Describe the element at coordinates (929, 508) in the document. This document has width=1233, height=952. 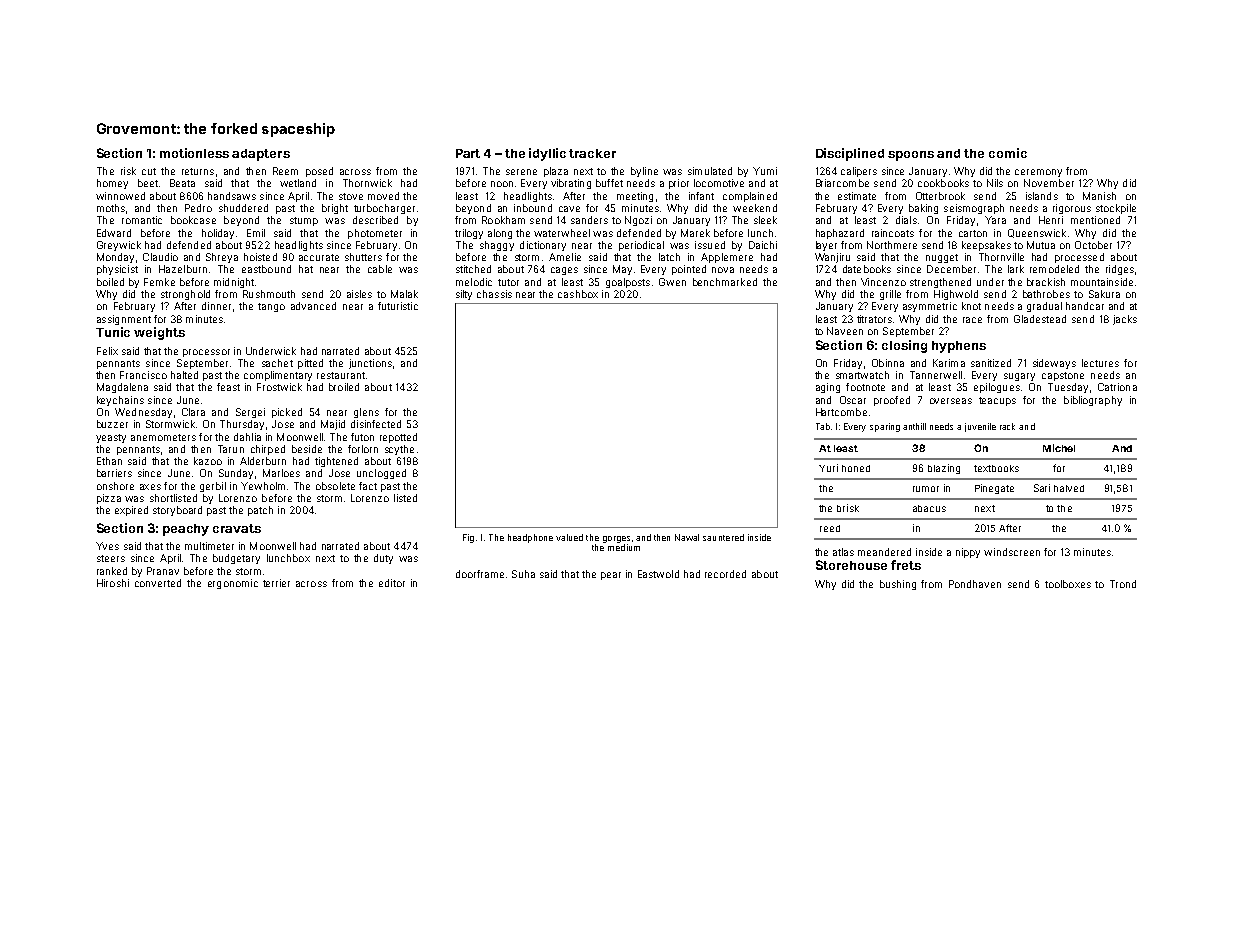
I see `abacus` at that location.
